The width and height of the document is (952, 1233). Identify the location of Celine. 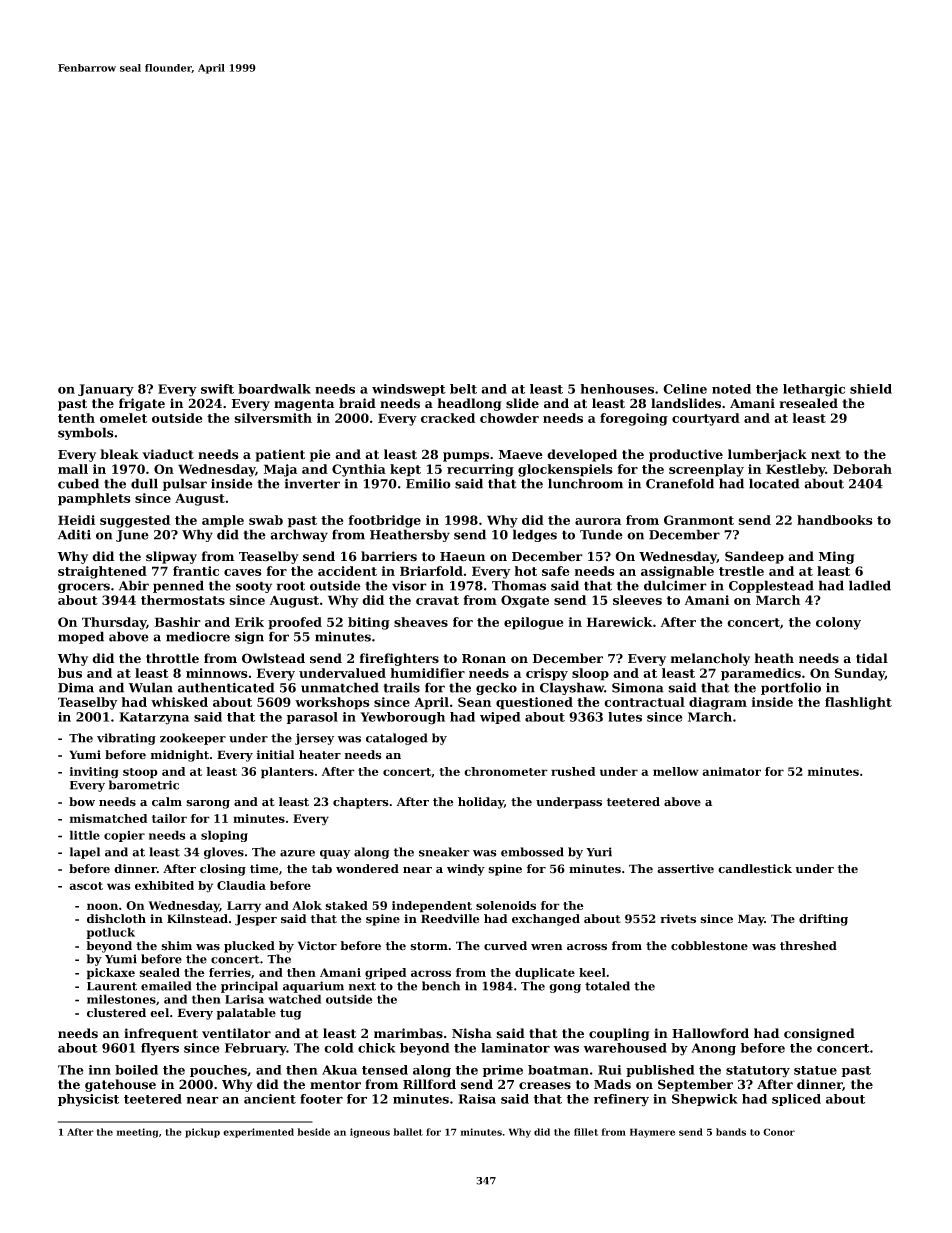
(685, 389).
